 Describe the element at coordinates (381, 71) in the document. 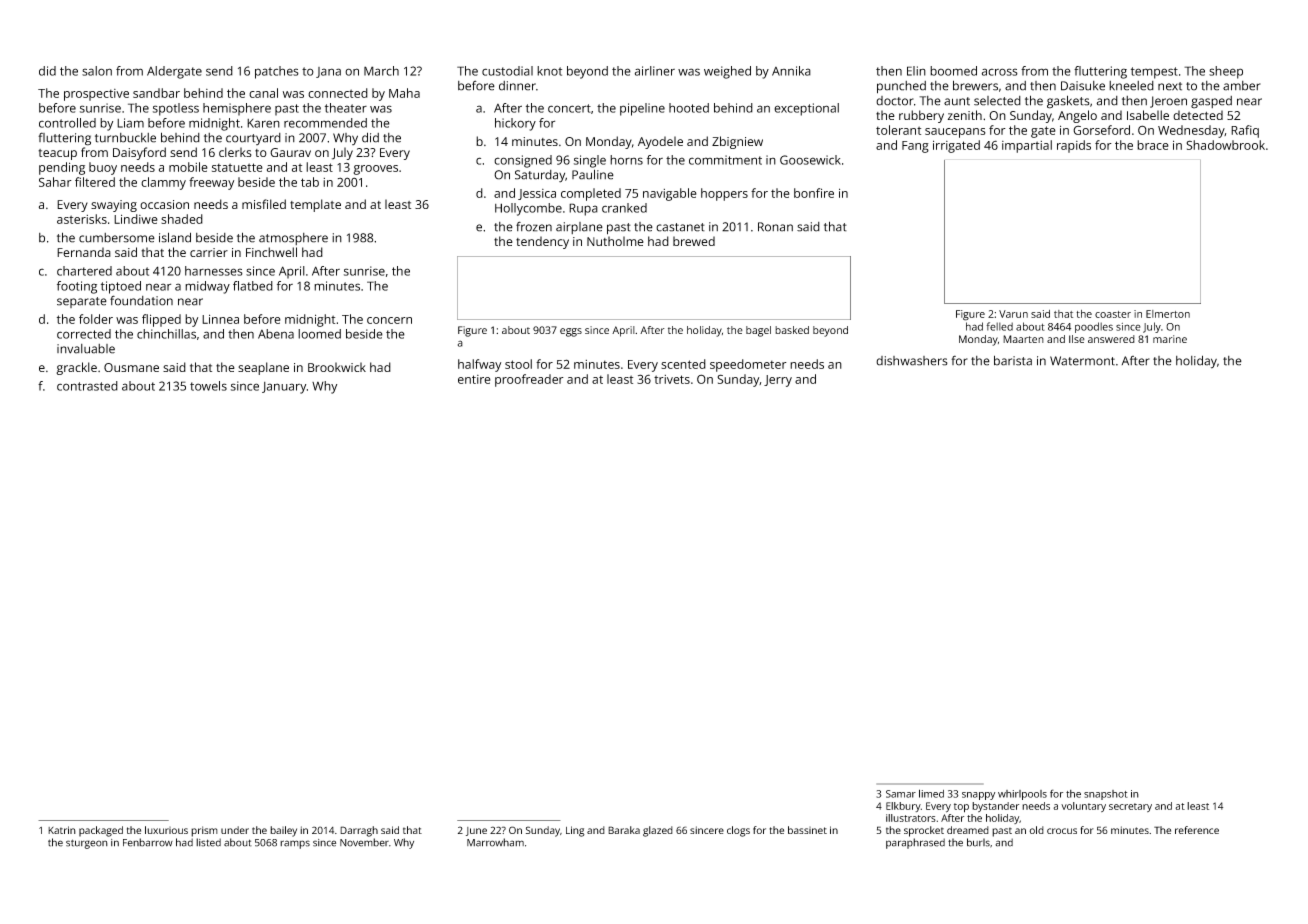

I see `March` at that location.
